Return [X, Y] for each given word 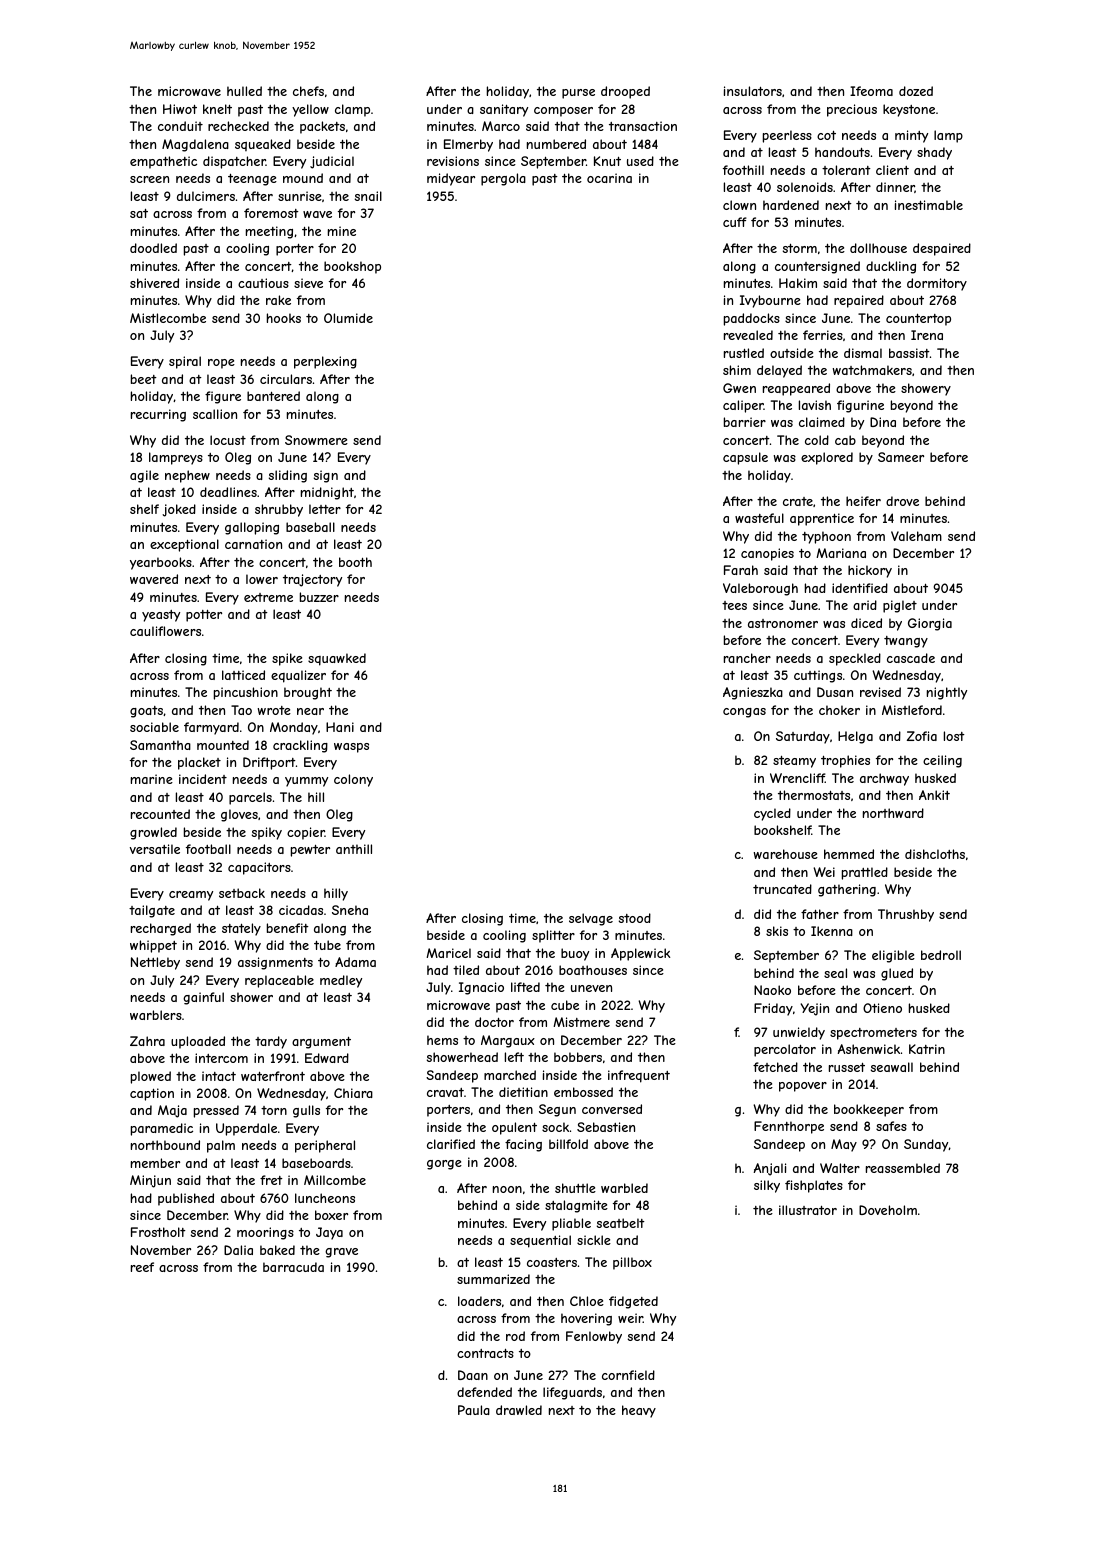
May [844, 1145]
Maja [172, 1111]
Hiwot [180, 109]
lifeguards [572, 1393]
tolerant [846, 170]
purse [578, 94]
